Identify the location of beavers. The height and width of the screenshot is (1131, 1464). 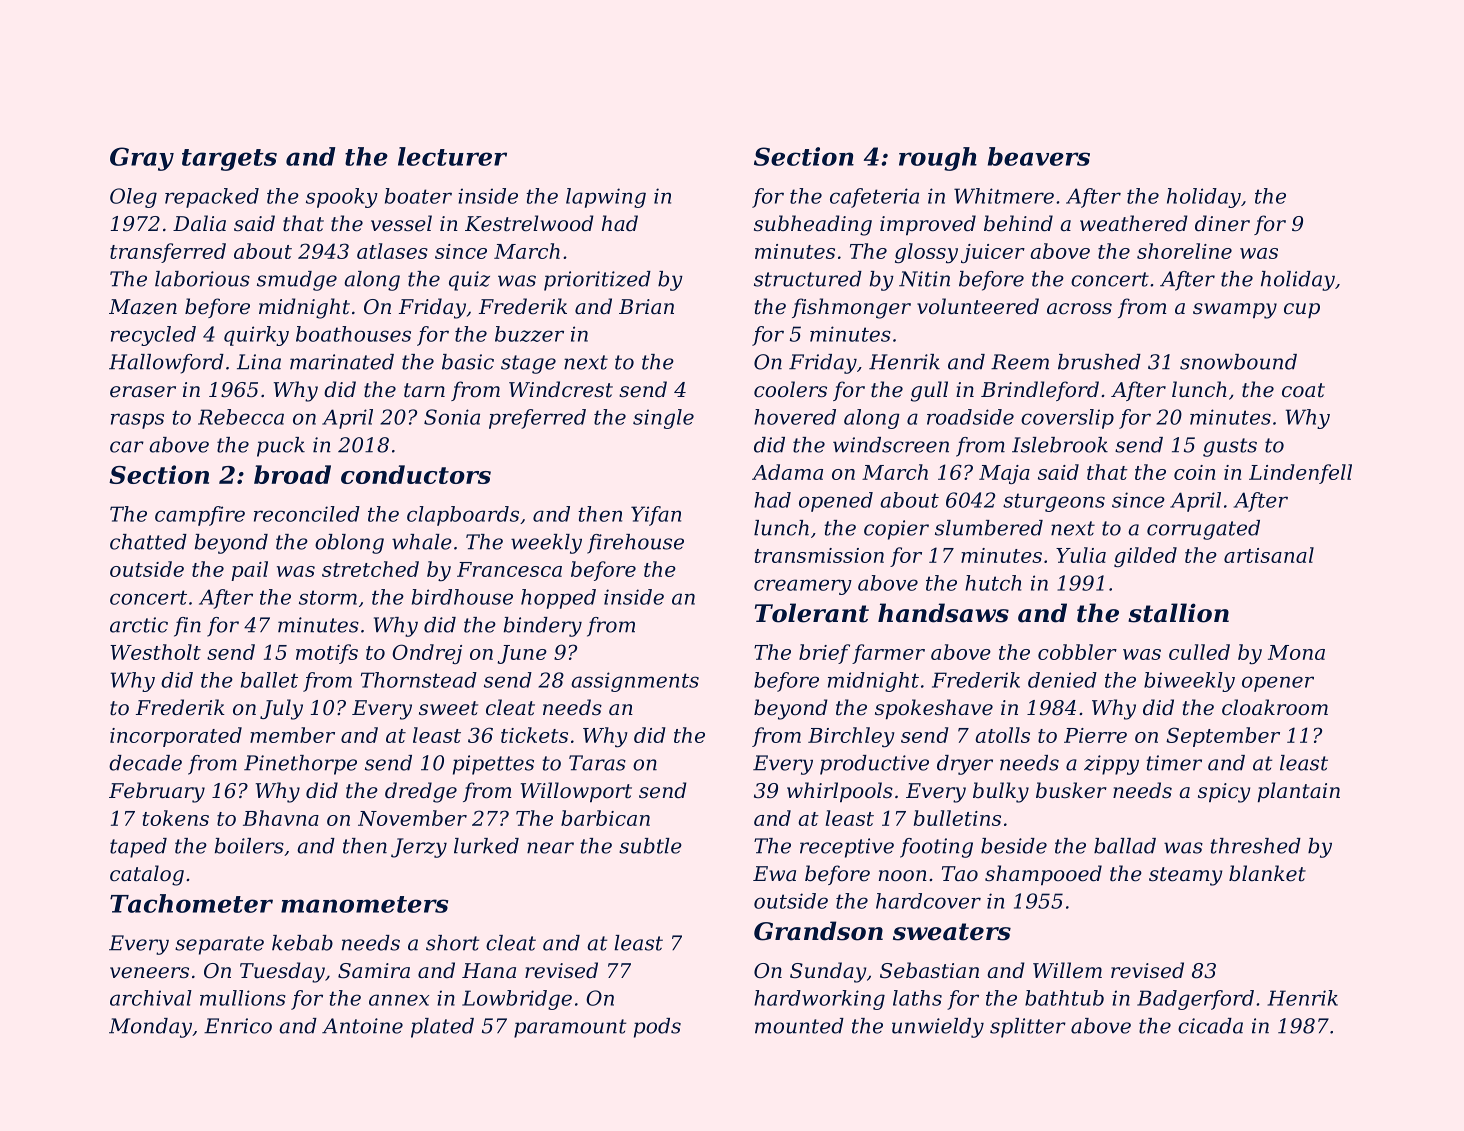
(1039, 156).
